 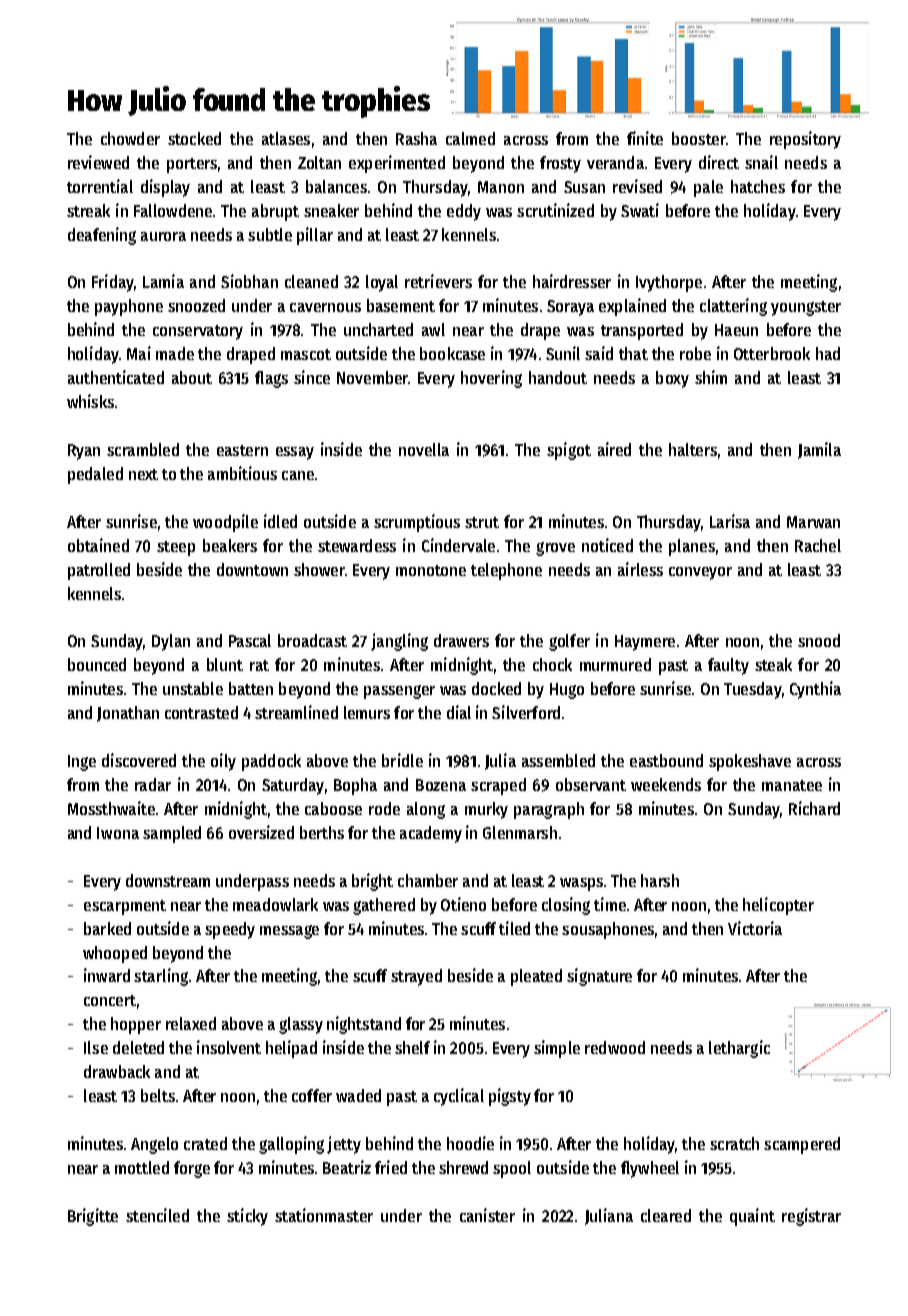 I want to click on jangling, so click(x=399, y=642).
